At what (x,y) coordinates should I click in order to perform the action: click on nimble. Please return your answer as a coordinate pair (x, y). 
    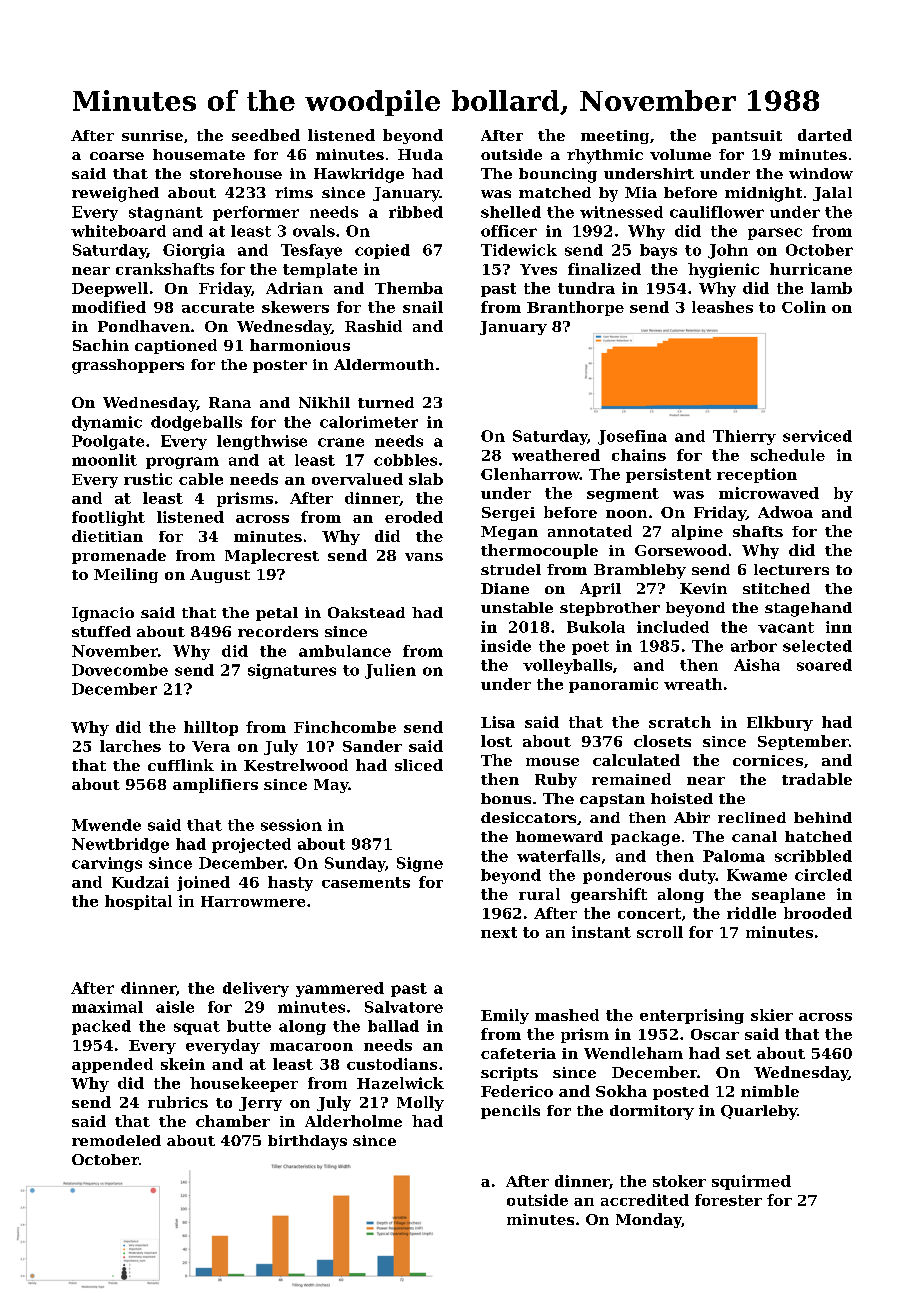
    Looking at the image, I should click on (770, 1091).
